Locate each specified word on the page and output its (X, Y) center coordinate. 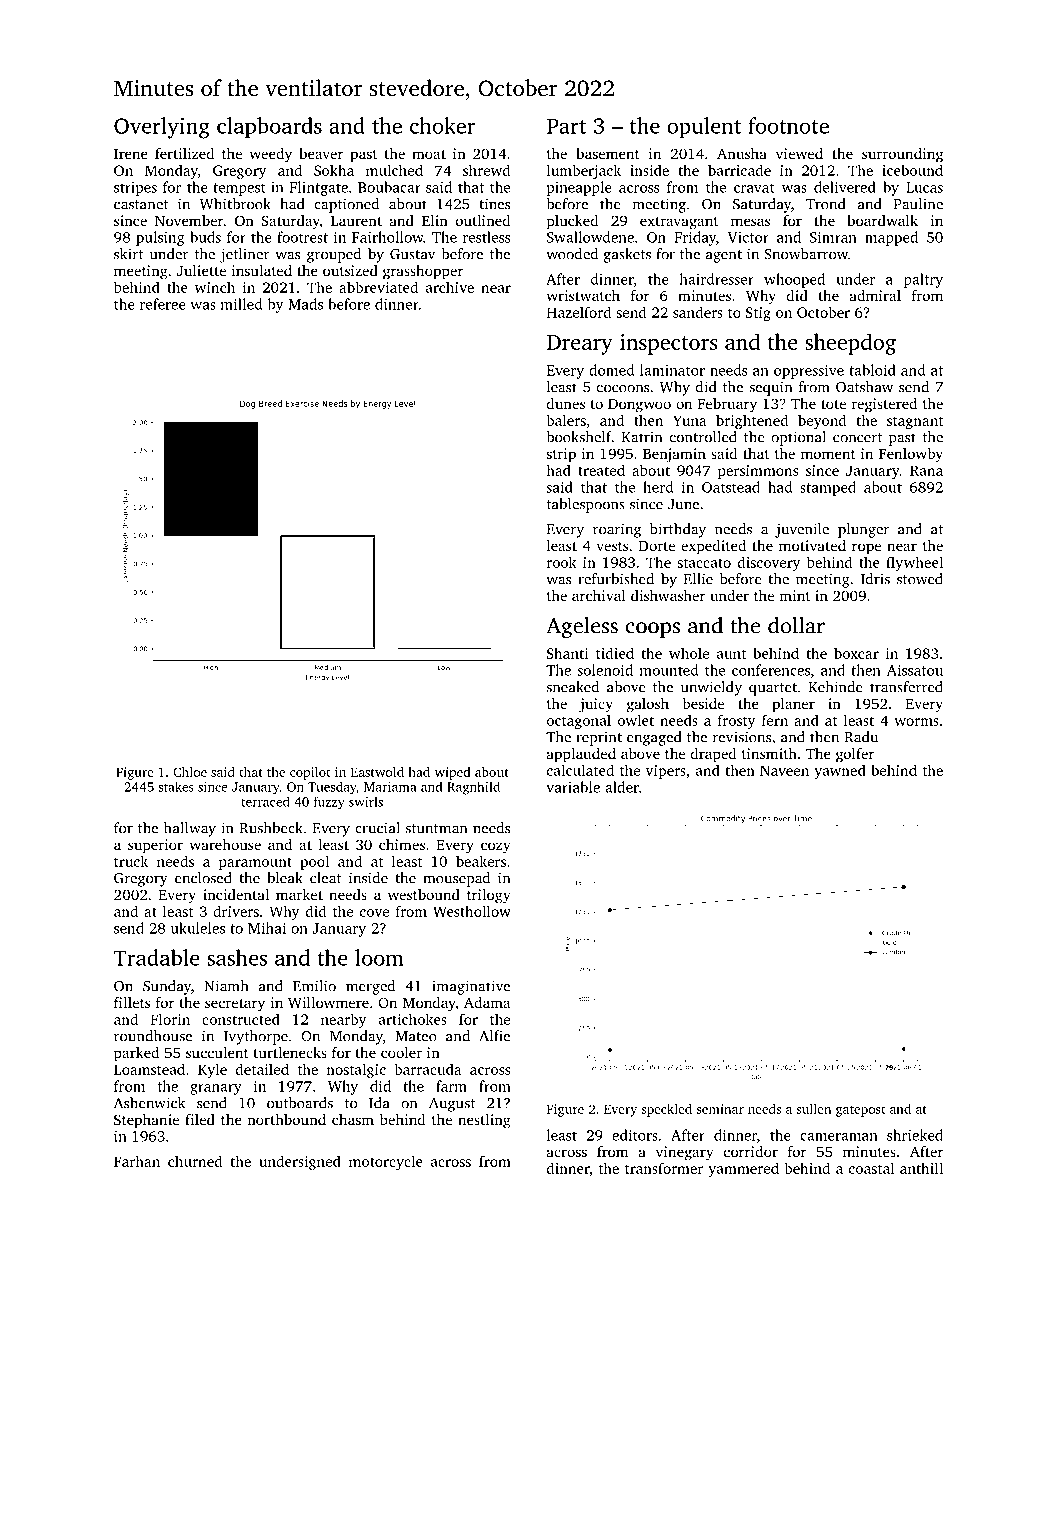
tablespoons (586, 505)
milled (241, 304)
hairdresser (717, 279)
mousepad (456, 879)
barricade (739, 170)
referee (163, 304)
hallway (190, 829)
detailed (262, 1069)
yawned (840, 771)
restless (486, 237)
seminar (720, 1109)
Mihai (267, 928)
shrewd (487, 170)
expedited (713, 547)
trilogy (488, 896)
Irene (131, 154)
